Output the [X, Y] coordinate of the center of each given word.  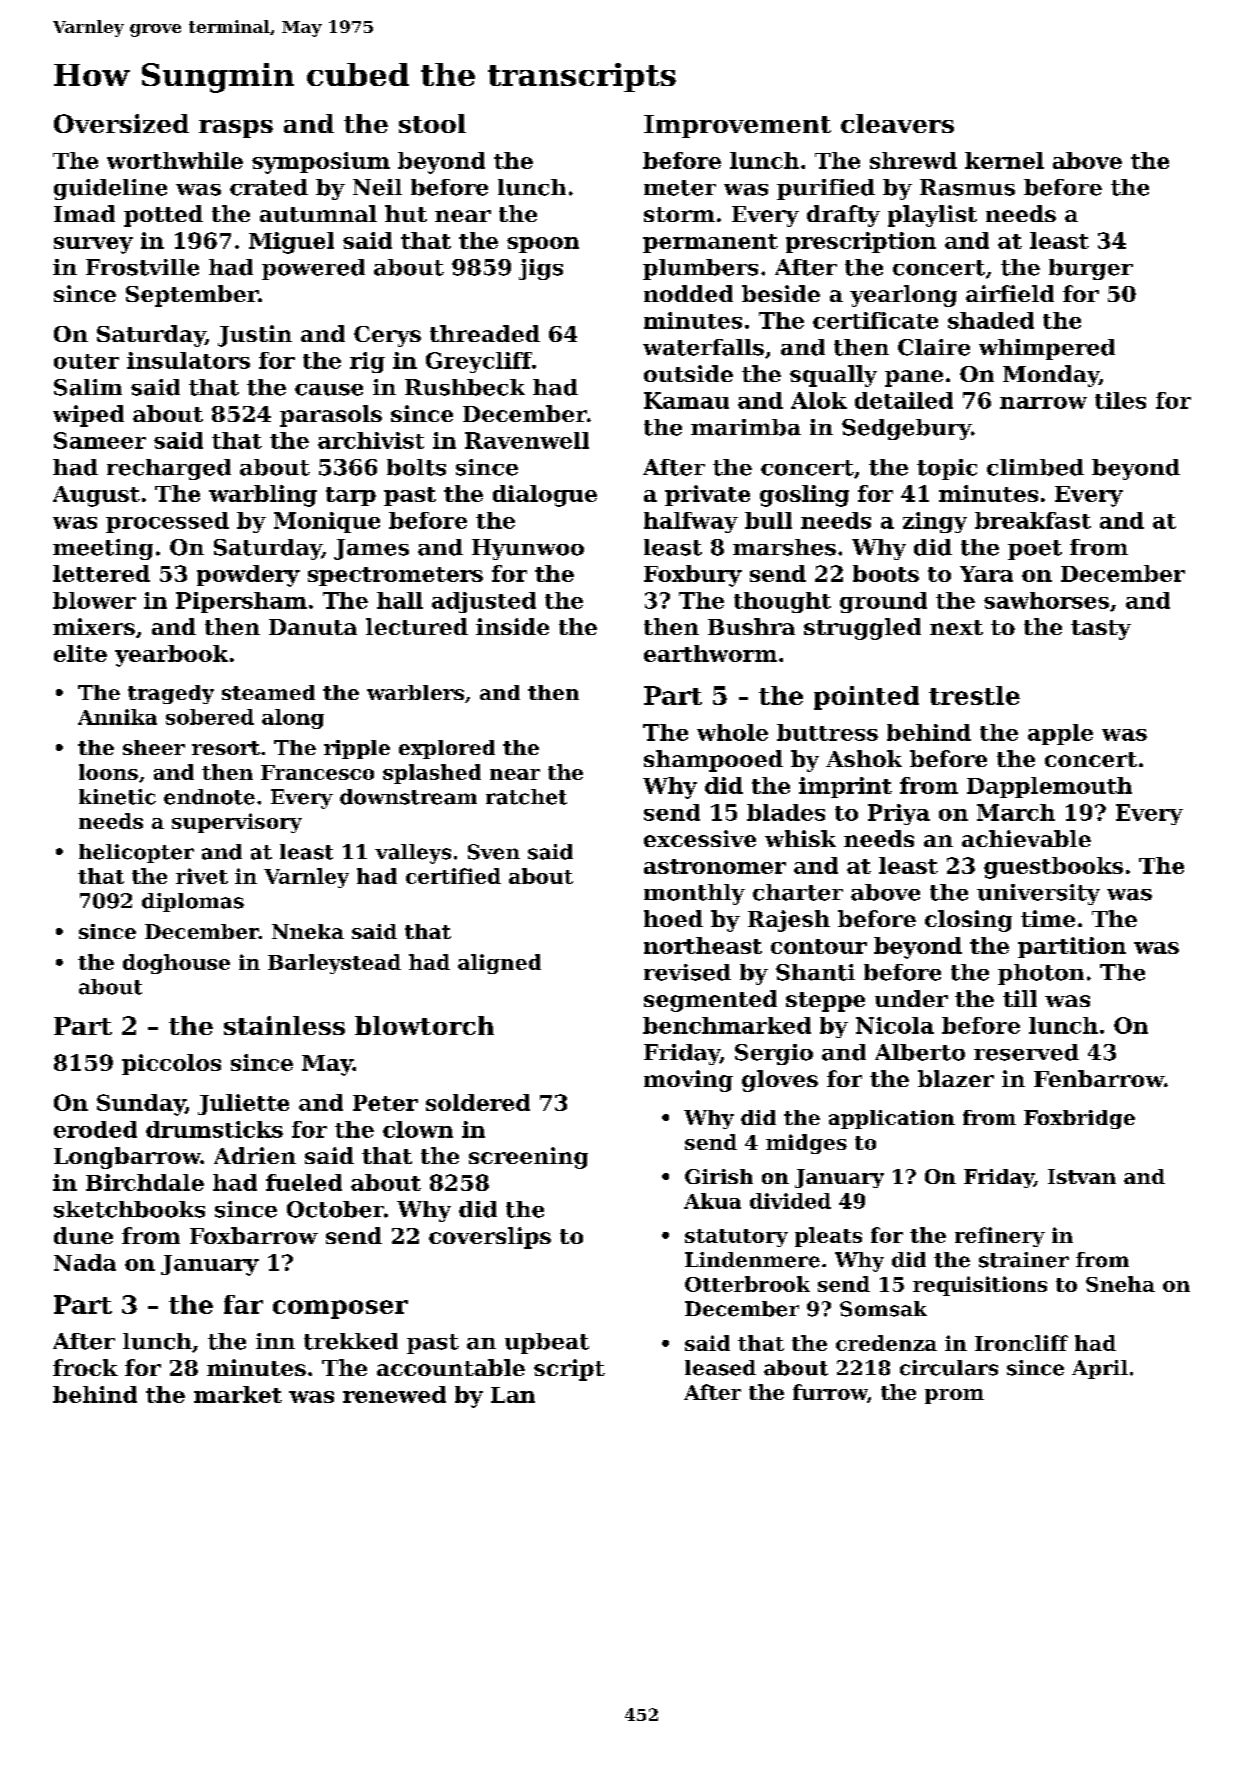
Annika [117, 717]
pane [914, 378]
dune [83, 1235]
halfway [691, 522]
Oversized [121, 123]
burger [1091, 269]
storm [679, 214]
